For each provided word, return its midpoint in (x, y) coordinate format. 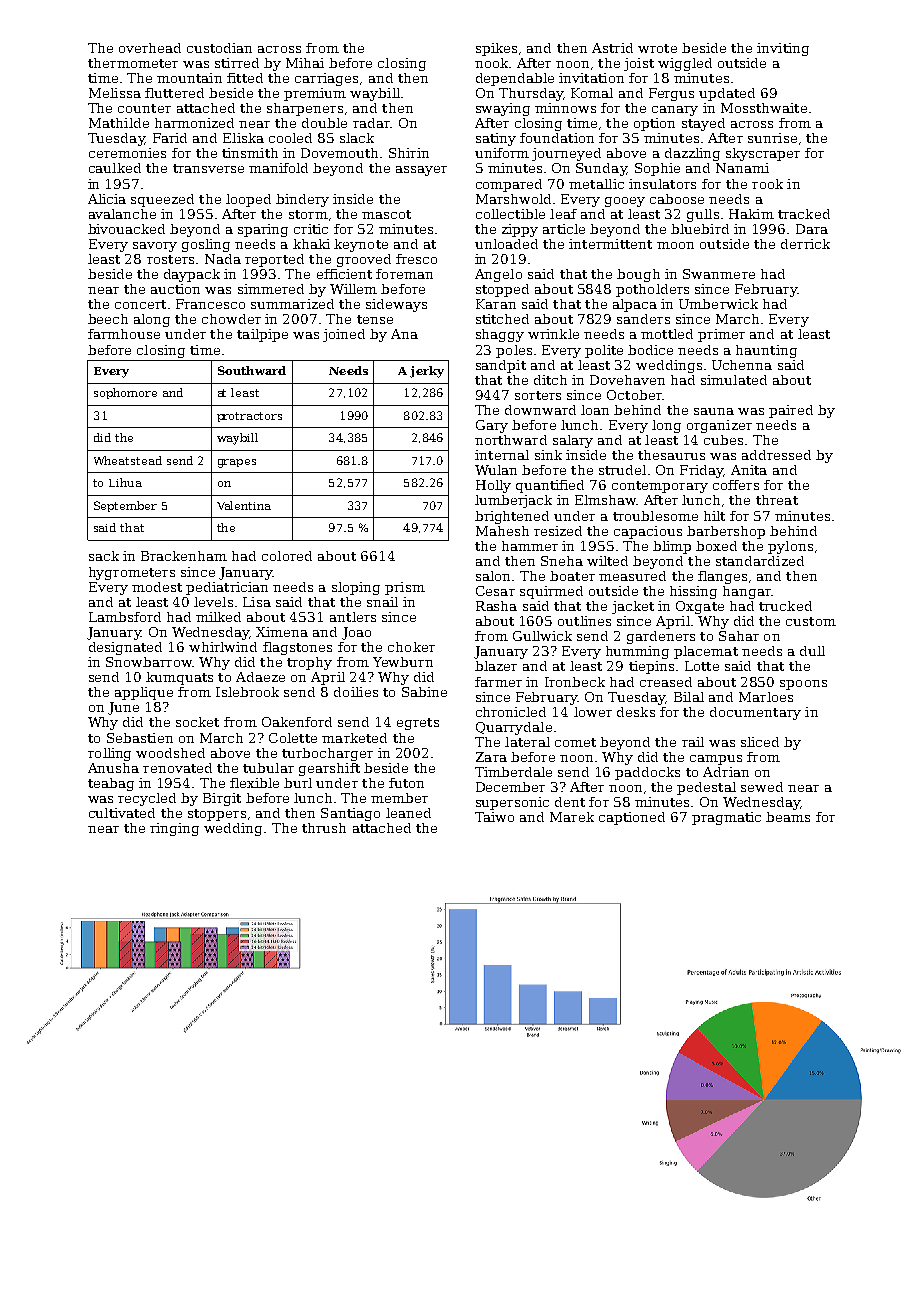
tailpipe (262, 335)
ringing (174, 829)
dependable (515, 79)
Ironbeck (575, 682)
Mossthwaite (764, 108)
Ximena (282, 632)
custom (811, 621)
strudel (622, 470)
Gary (492, 426)
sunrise (772, 138)
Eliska (243, 138)
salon (493, 576)
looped (248, 200)
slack (357, 138)
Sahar (739, 636)
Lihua (125, 482)
